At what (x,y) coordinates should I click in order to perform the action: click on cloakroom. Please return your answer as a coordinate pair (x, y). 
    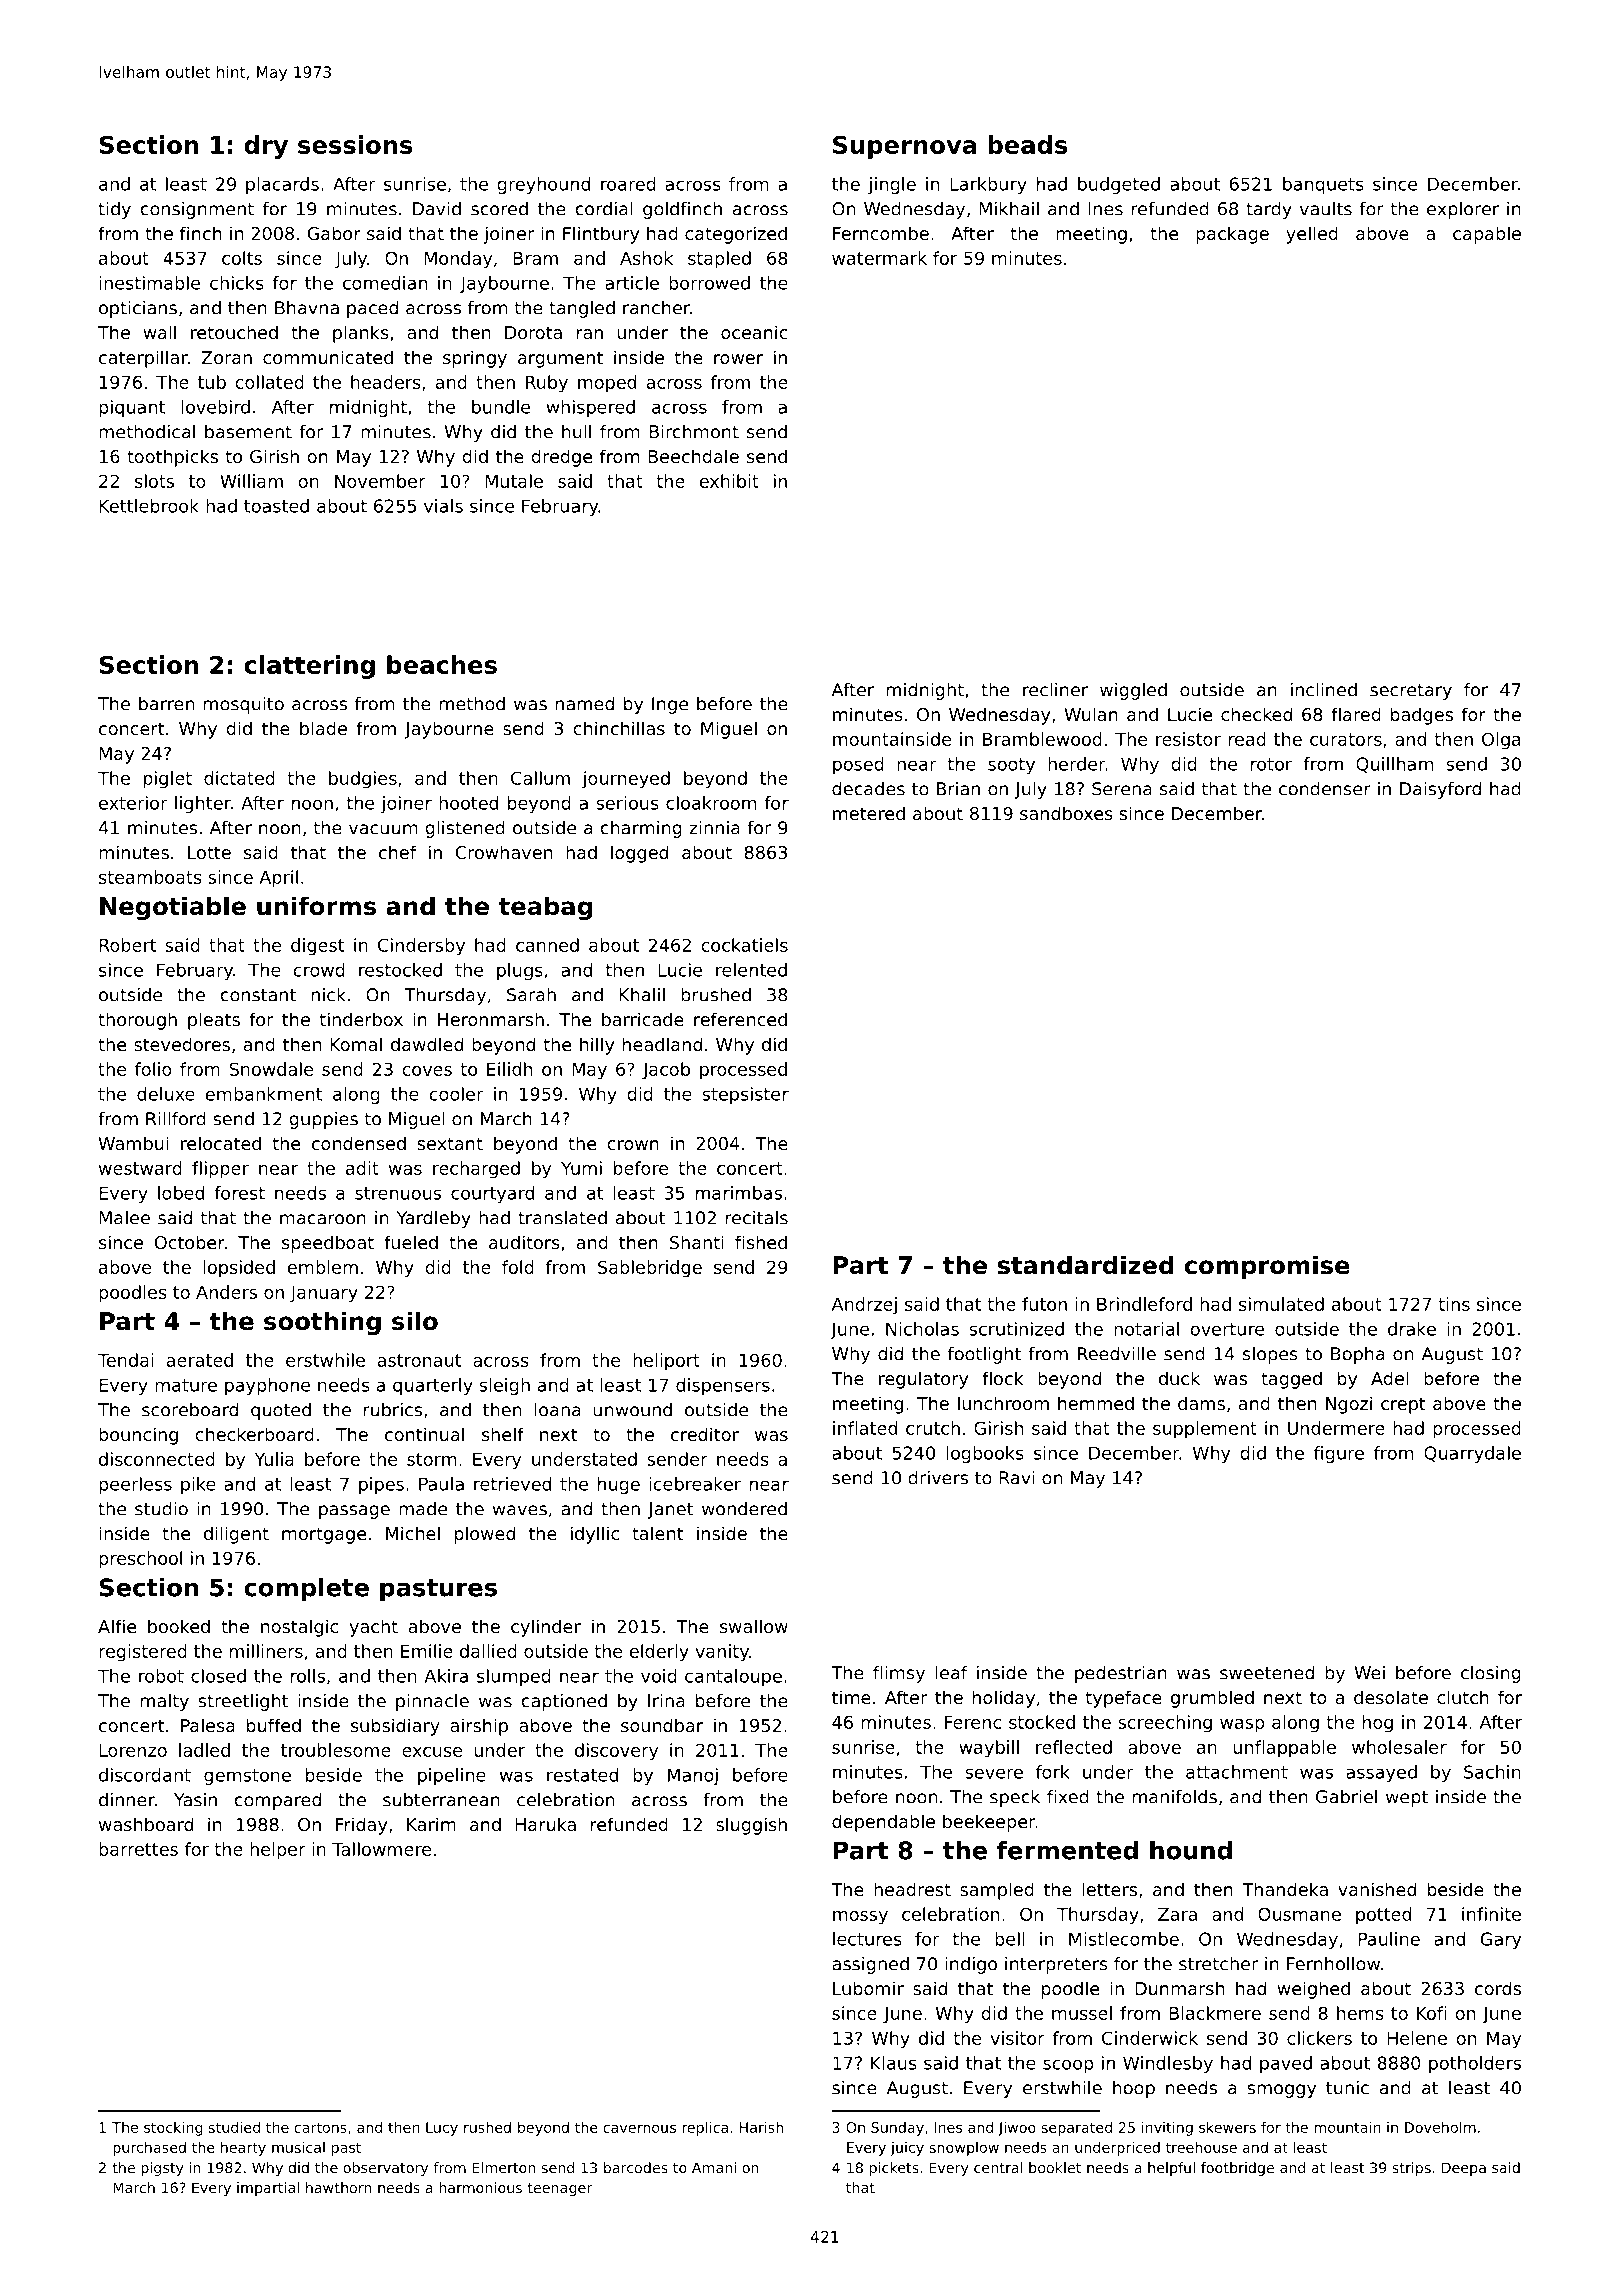
    Looking at the image, I should click on (711, 803).
